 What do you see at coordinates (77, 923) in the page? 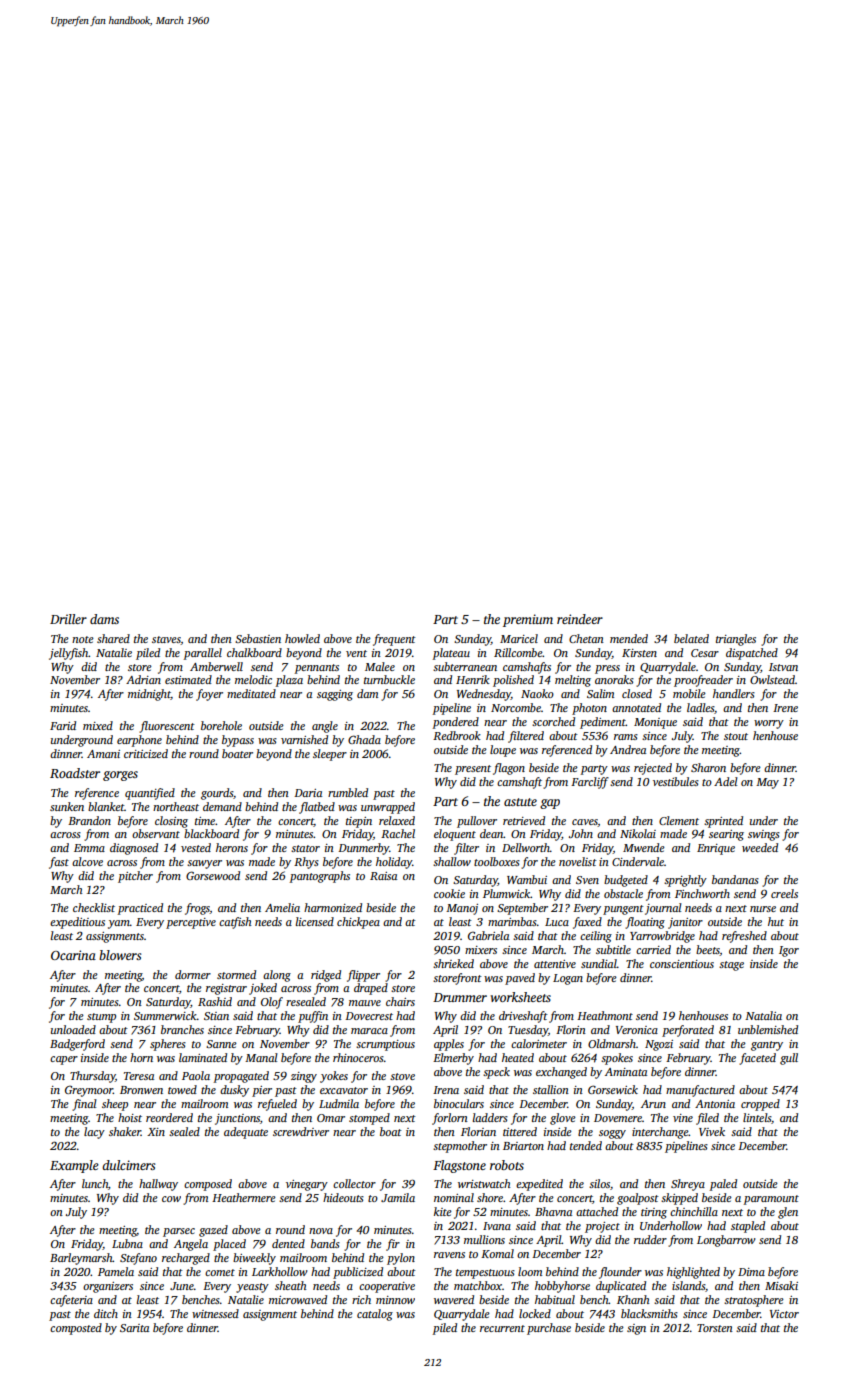
I see `expeditious` at bounding box center [77, 923].
